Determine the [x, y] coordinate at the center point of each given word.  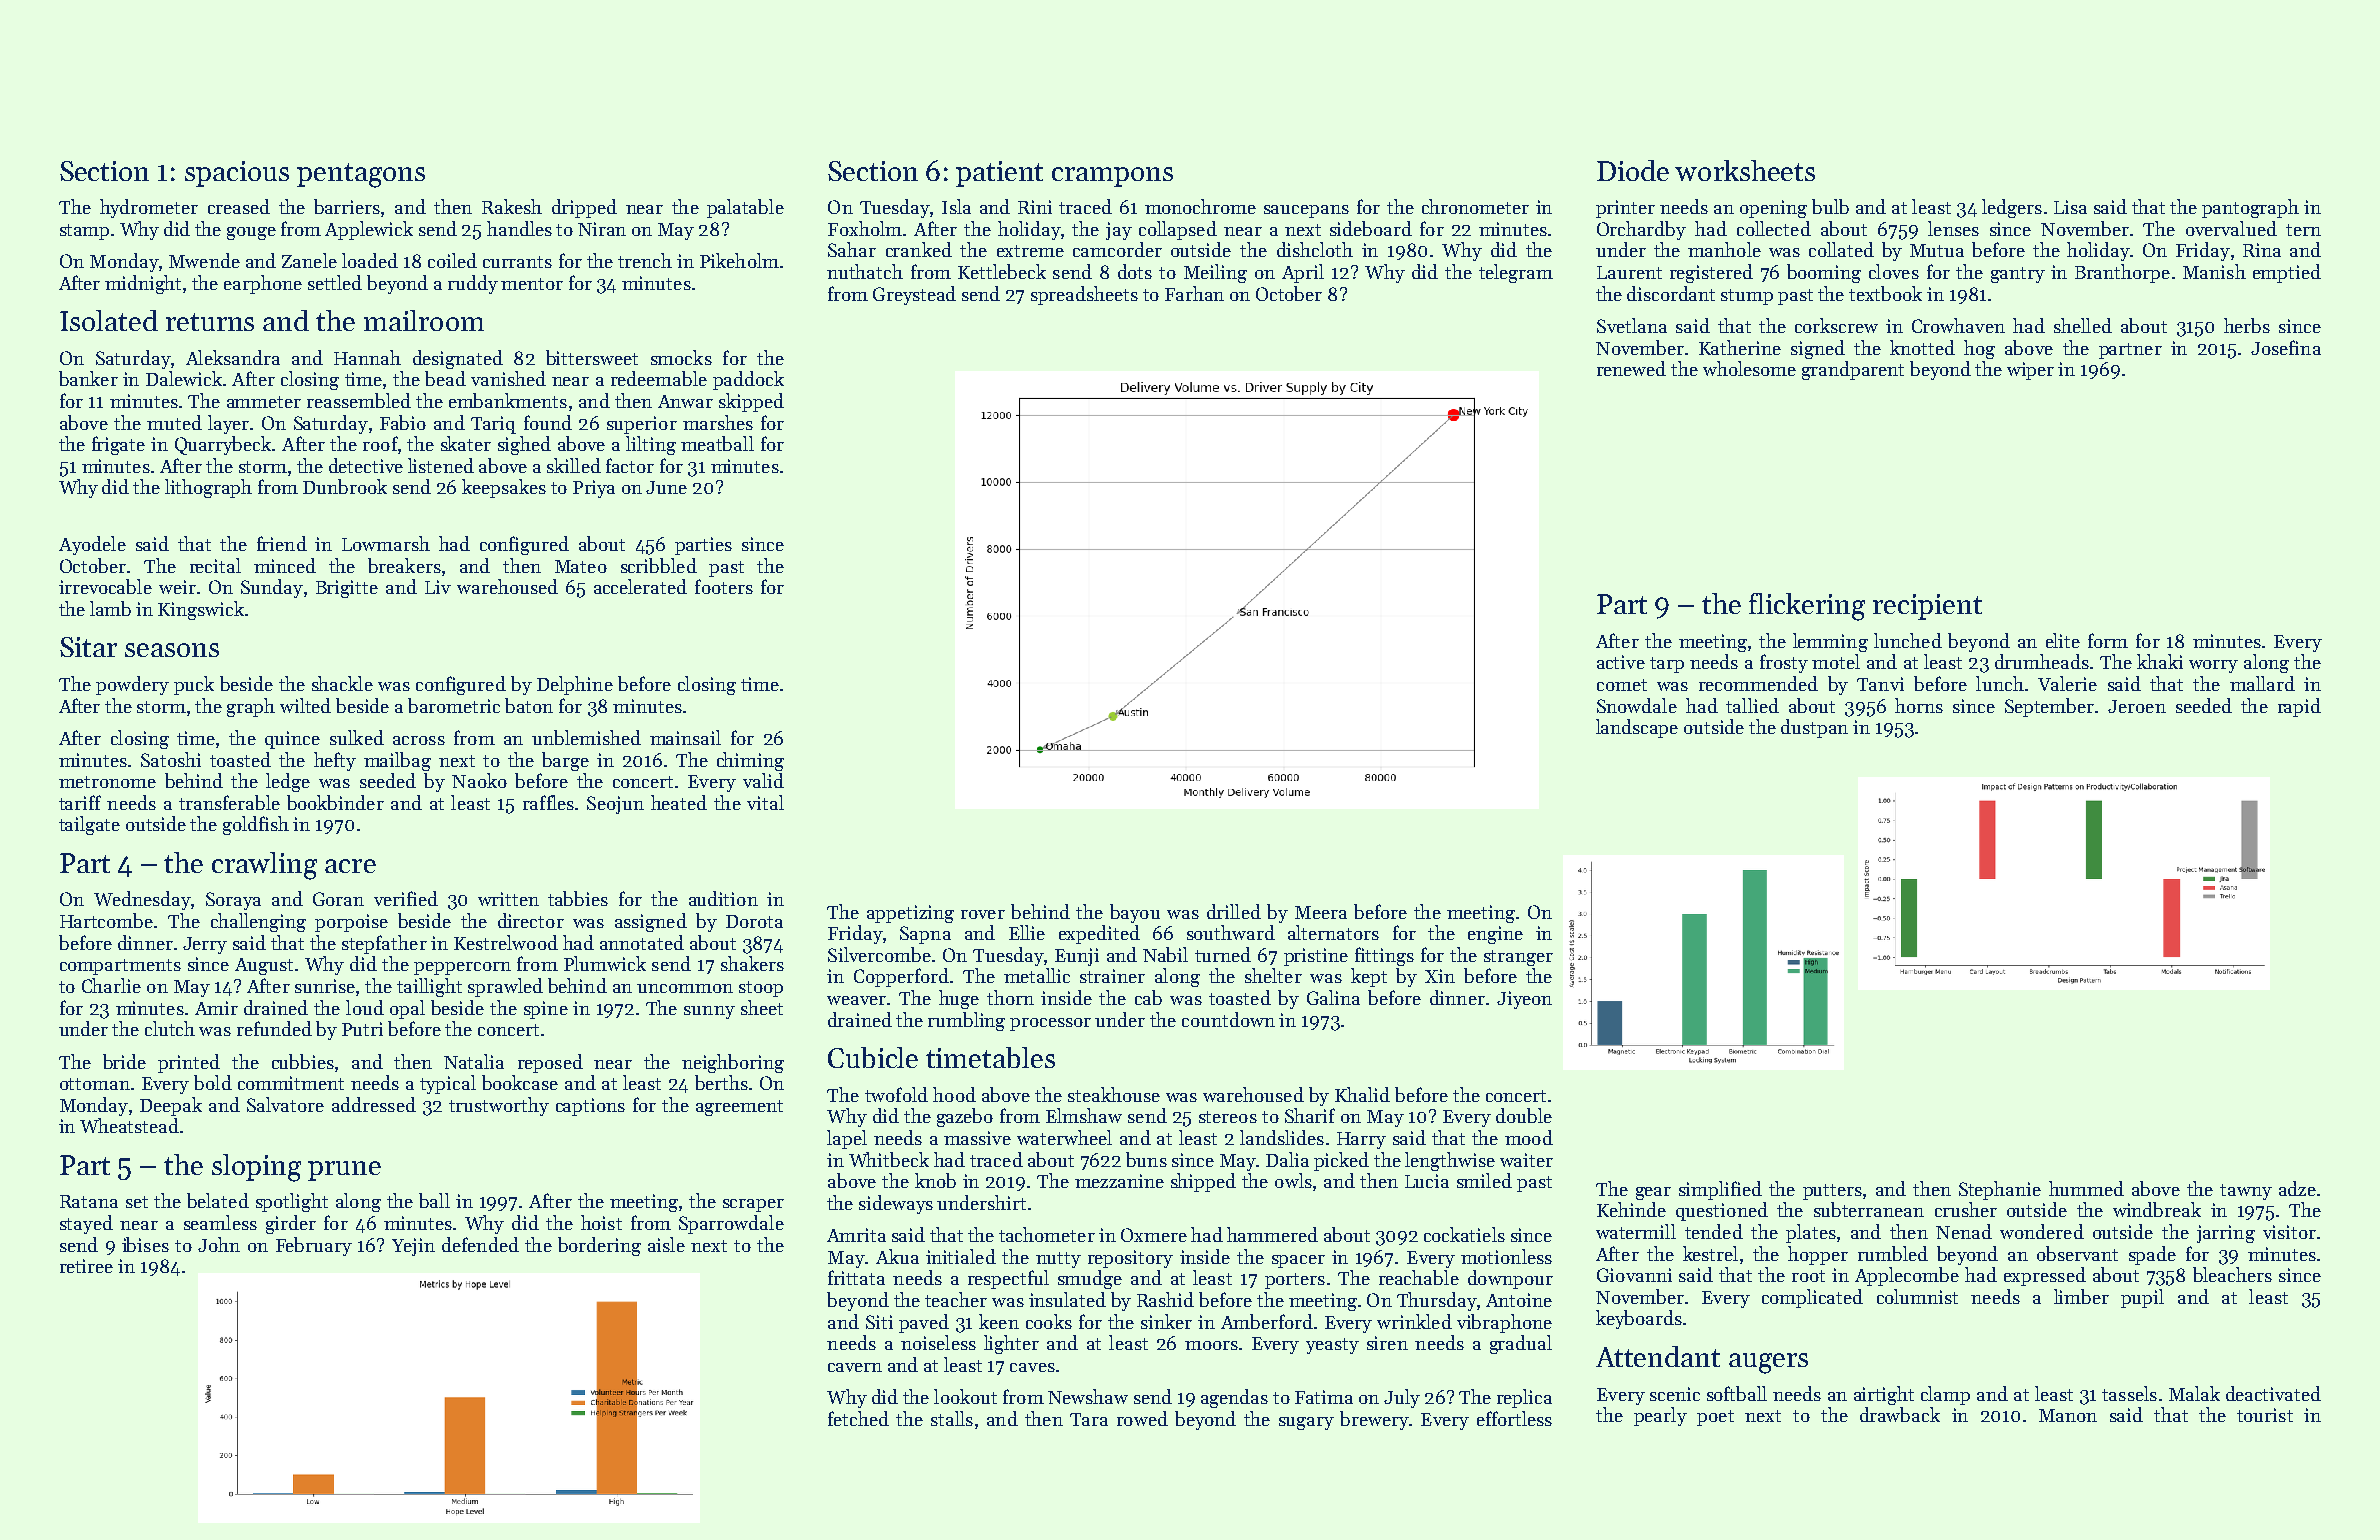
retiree [86, 1266]
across [419, 740]
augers [1768, 1363]
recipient [1927, 607]
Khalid [1362, 1094]
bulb [1830, 206]
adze [2297, 1188]
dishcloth [1315, 249]
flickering [1807, 607]
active [1621, 662]
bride [124, 1061]
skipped [751, 402]
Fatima [1324, 1397]
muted [174, 422]
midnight [143, 284]
